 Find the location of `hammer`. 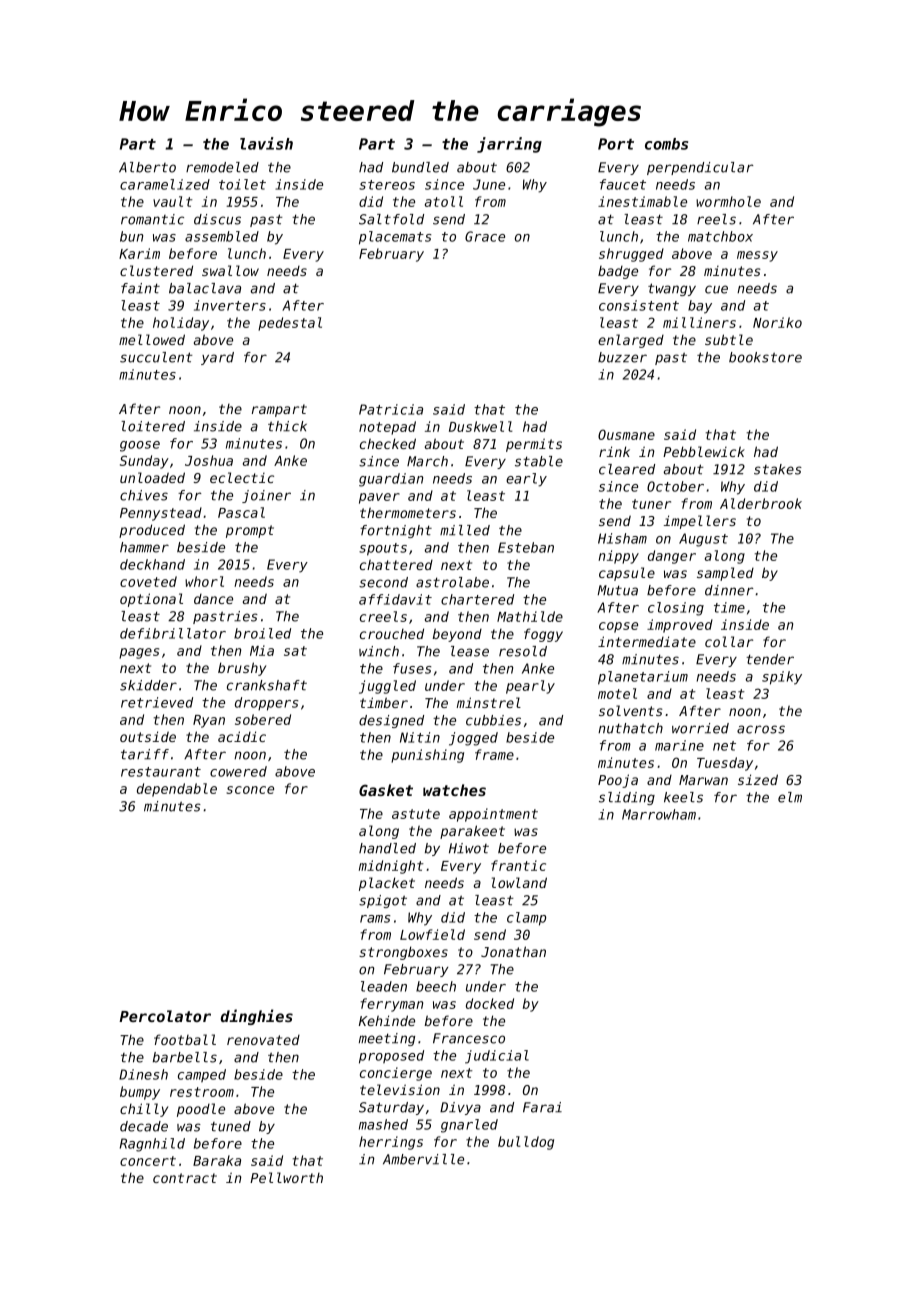

hammer is located at coordinates (144, 547).
